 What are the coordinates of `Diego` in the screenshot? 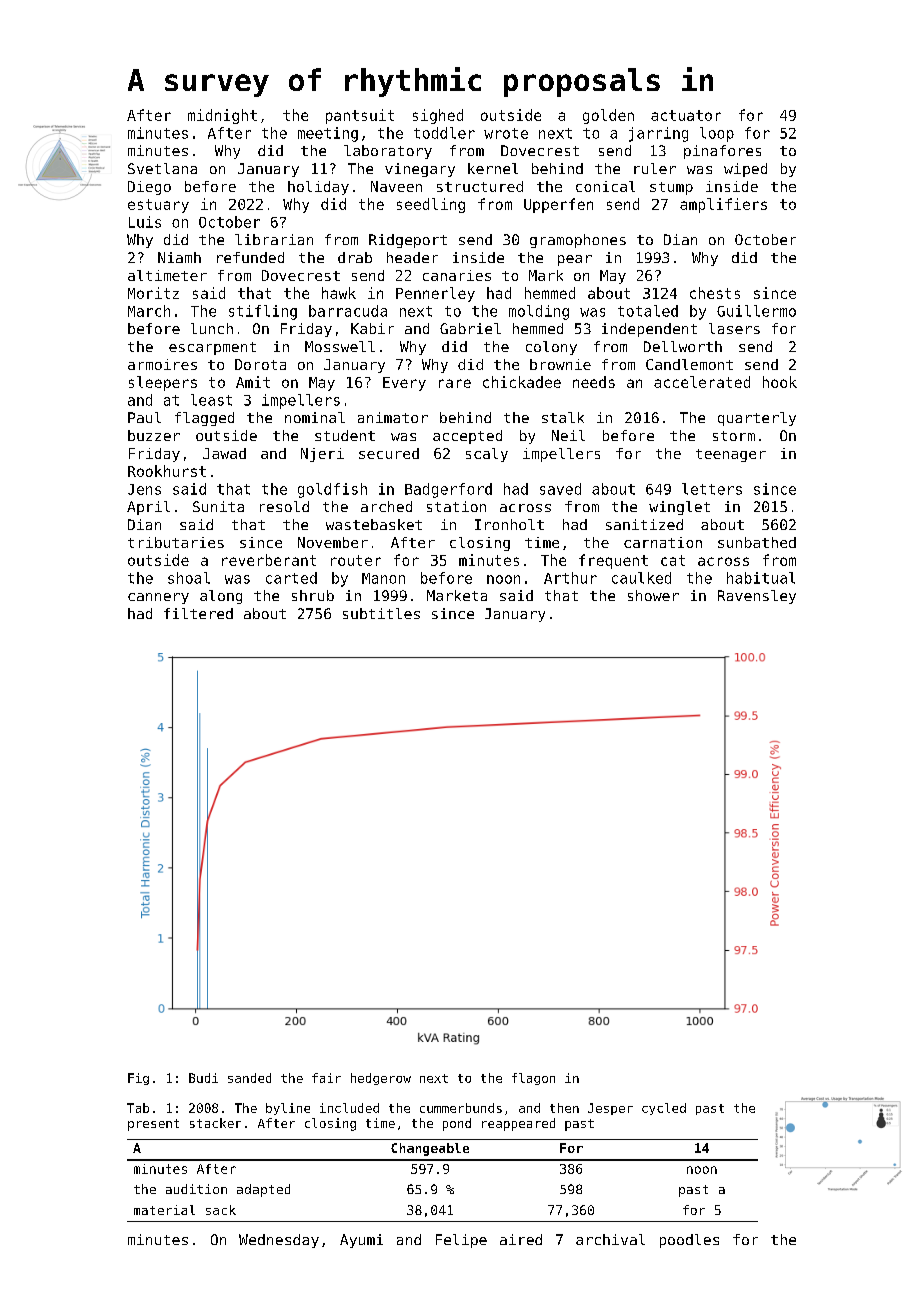 It's located at (149, 188).
